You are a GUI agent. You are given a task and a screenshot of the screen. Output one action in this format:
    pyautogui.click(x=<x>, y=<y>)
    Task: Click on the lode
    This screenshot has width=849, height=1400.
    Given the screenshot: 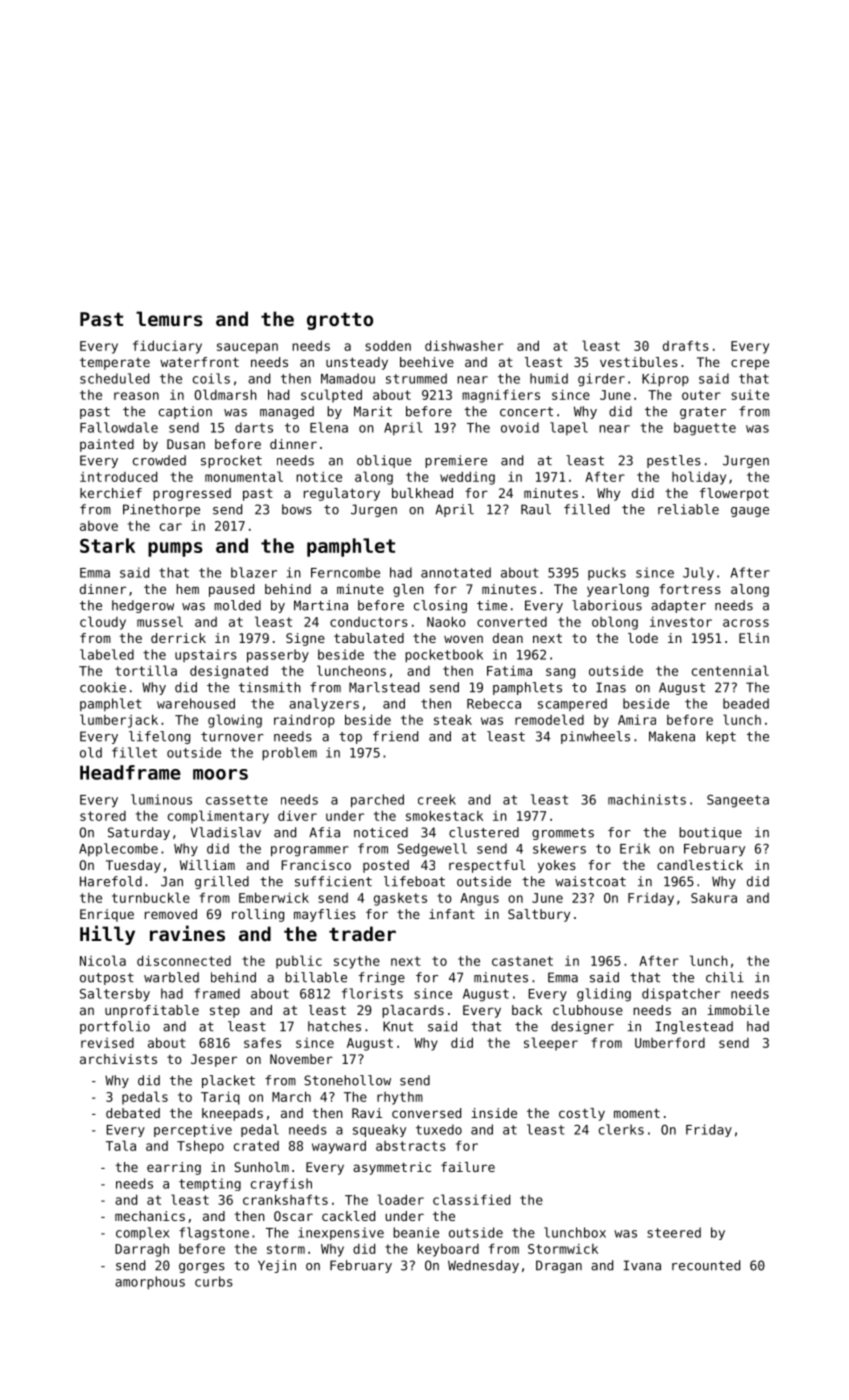 What is the action you would take?
    pyautogui.click(x=643, y=638)
